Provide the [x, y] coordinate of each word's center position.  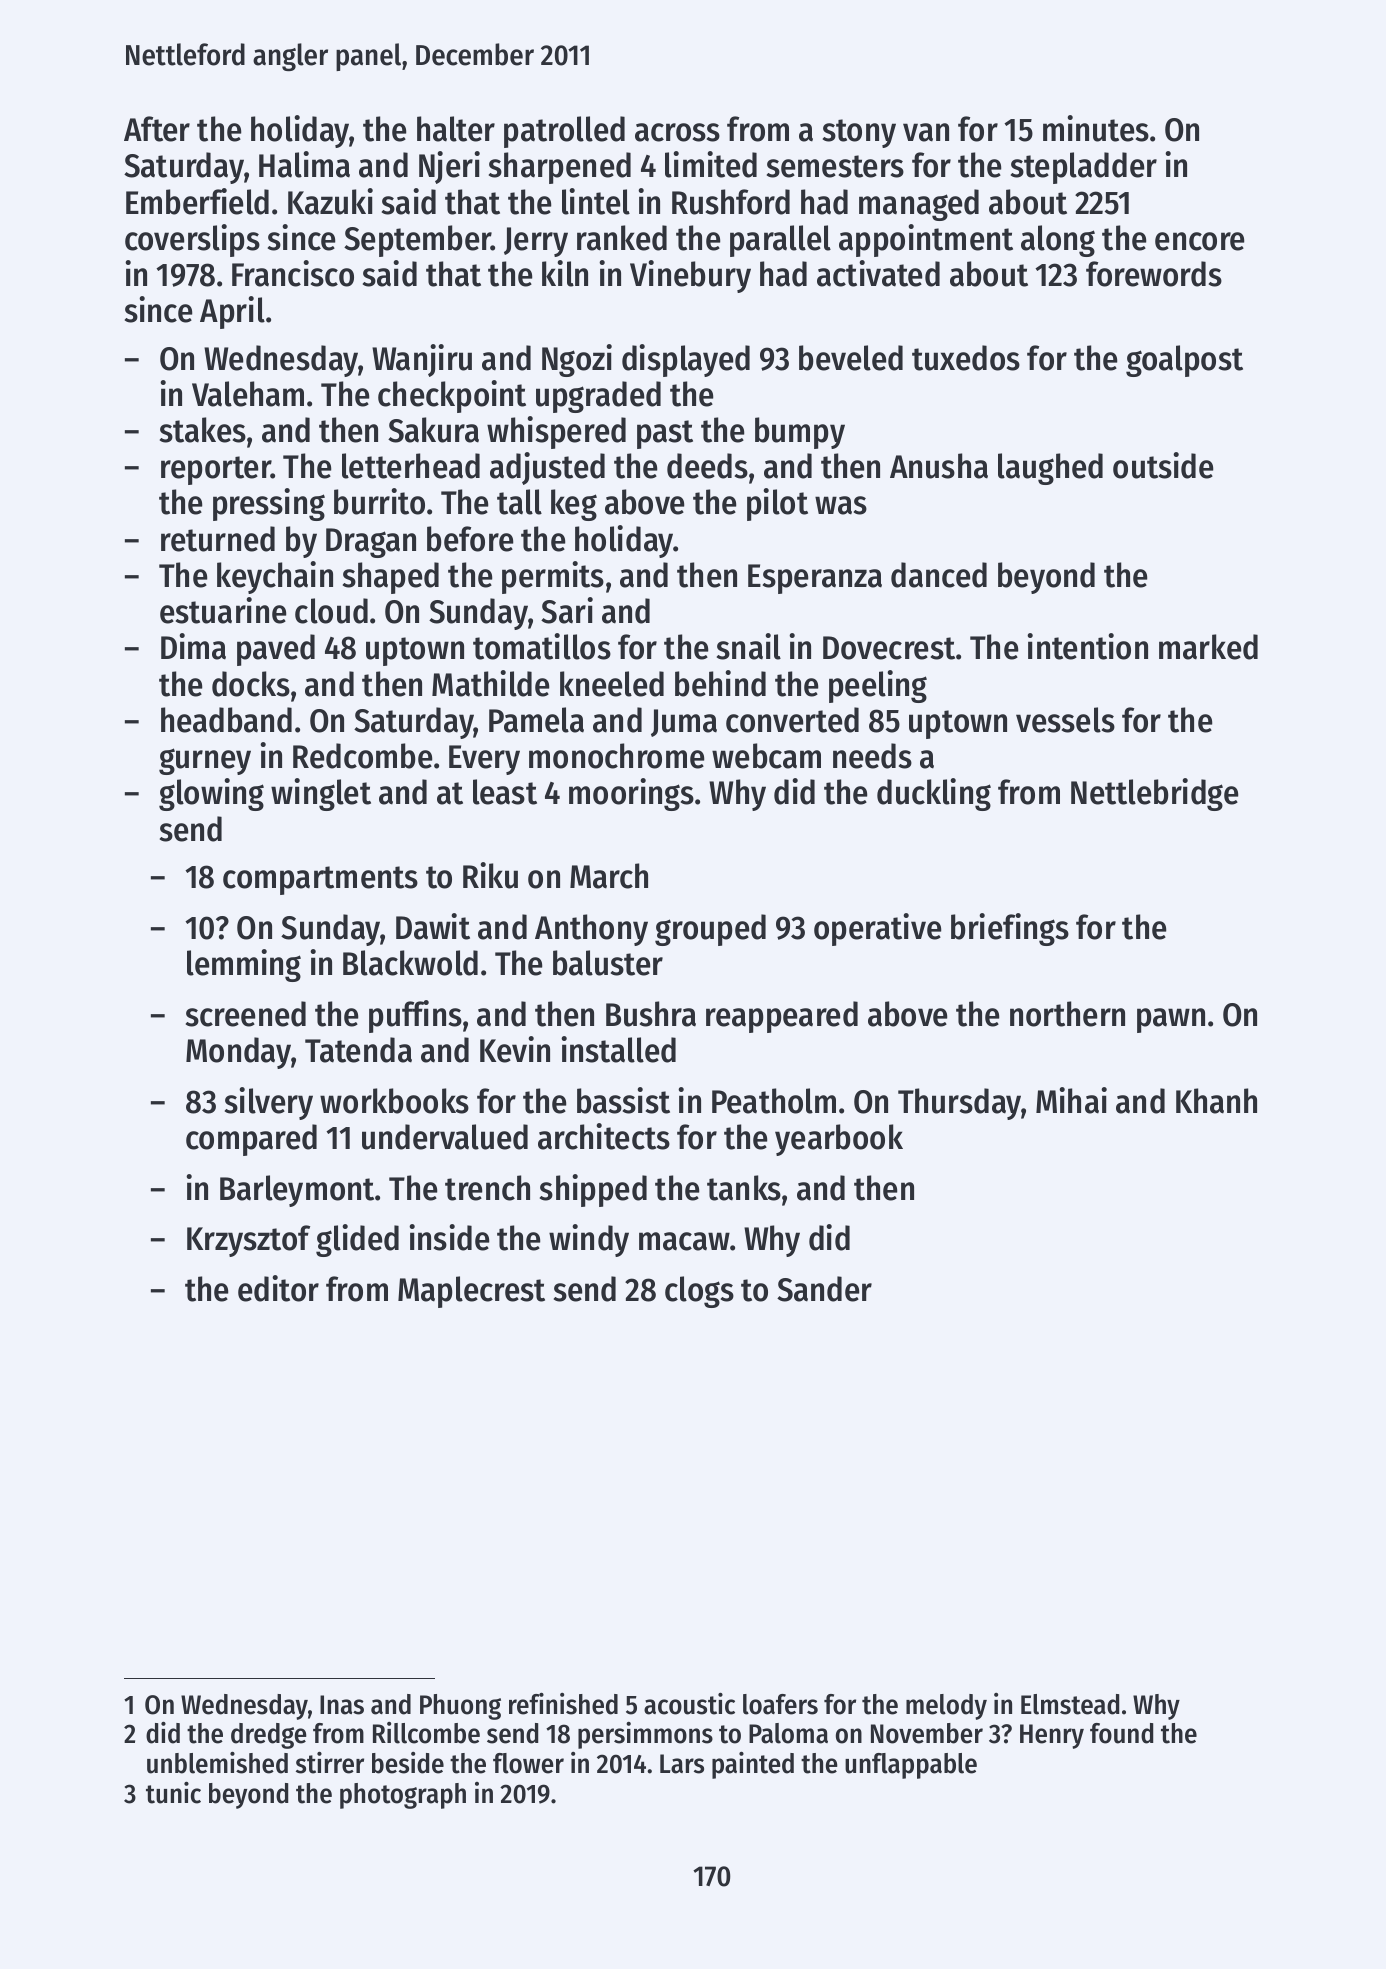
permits [553, 577]
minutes [1096, 128]
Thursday [960, 1104]
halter [456, 129]
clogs [699, 1292]
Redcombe [362, 756]
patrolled [564, 132]
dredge [269, 1736]
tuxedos [966, 358]
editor [278, 1288]
